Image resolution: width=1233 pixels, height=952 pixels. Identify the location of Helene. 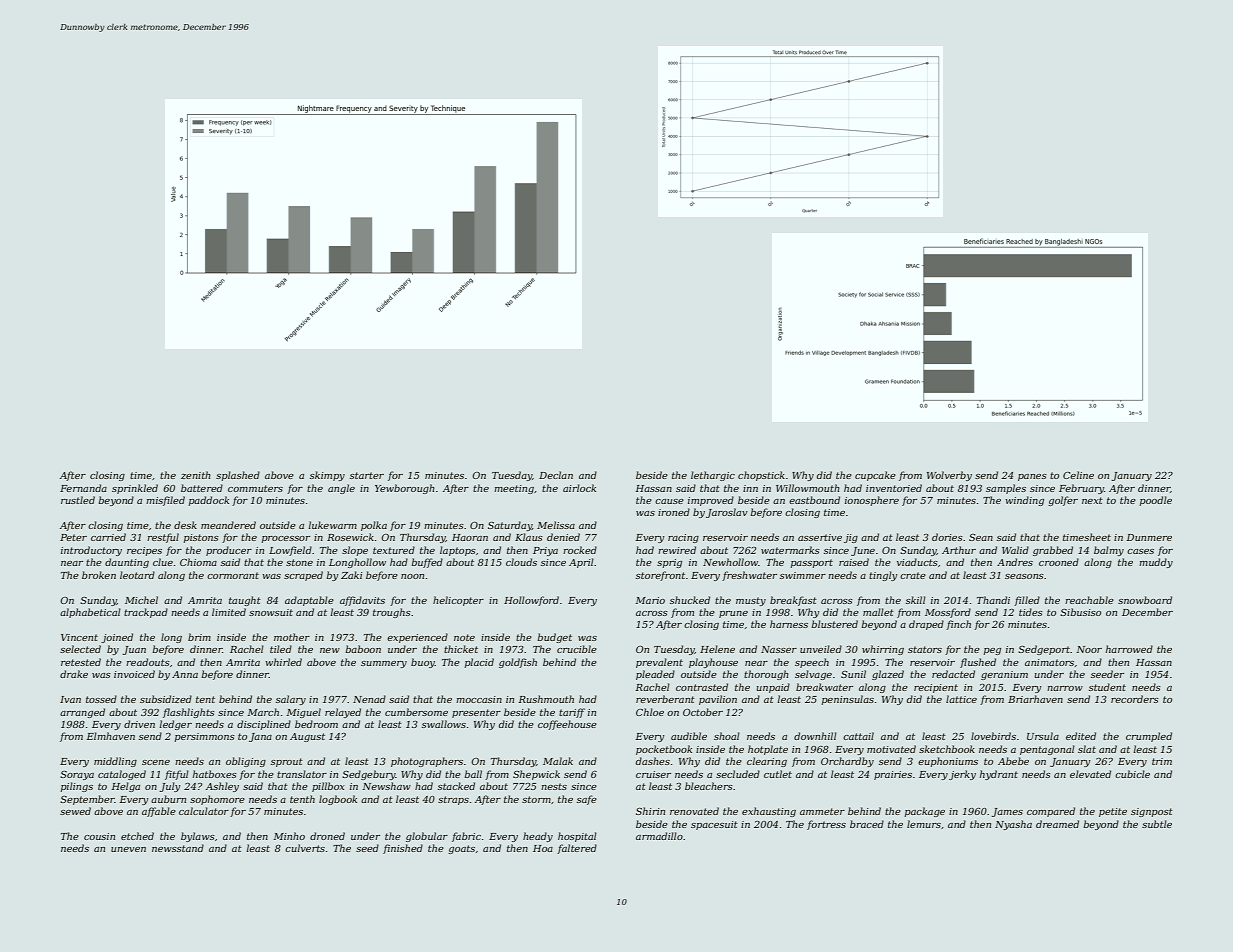
(717, 649).
